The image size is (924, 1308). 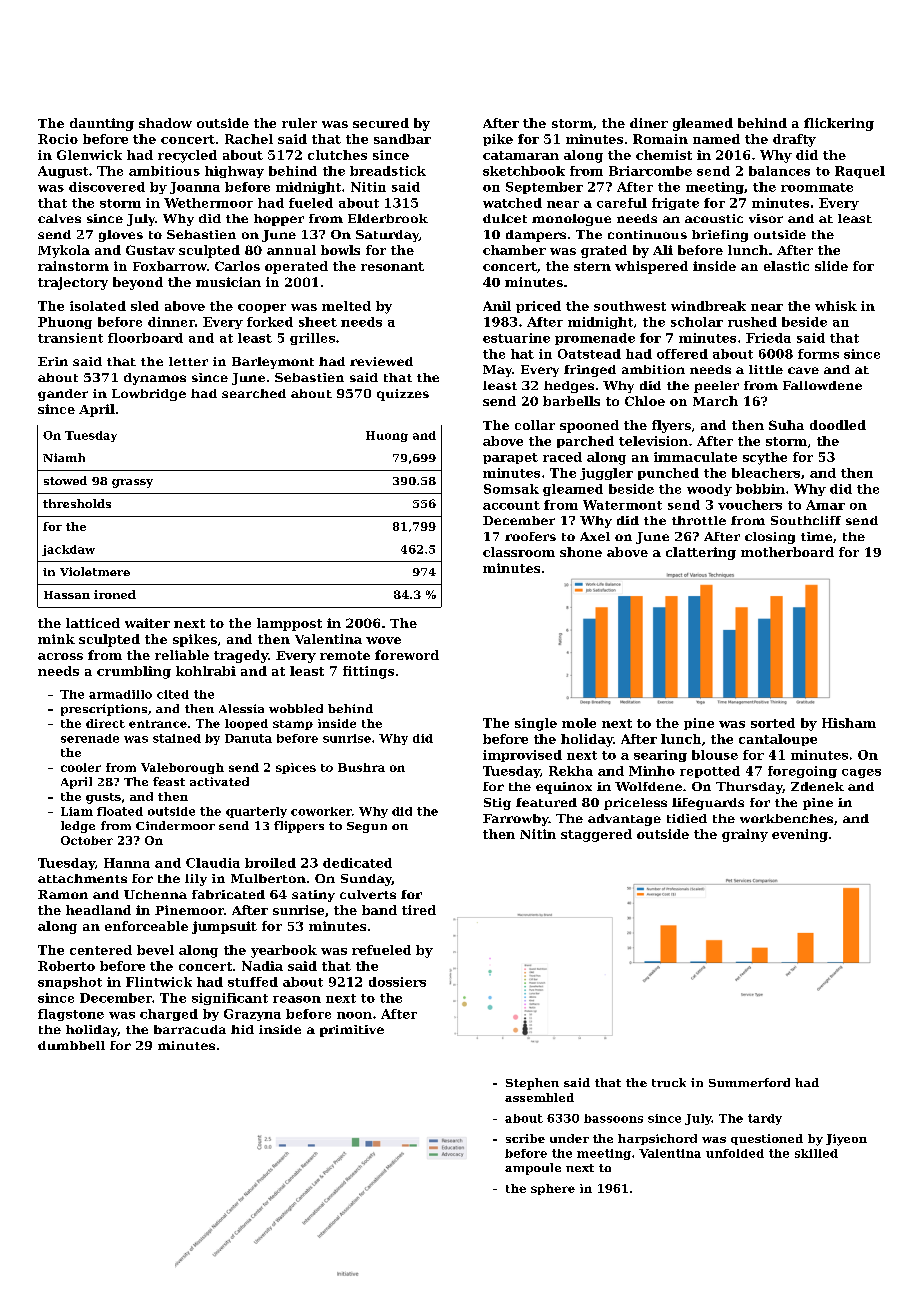 I want to click on secured, so click(x=381, y=123).
